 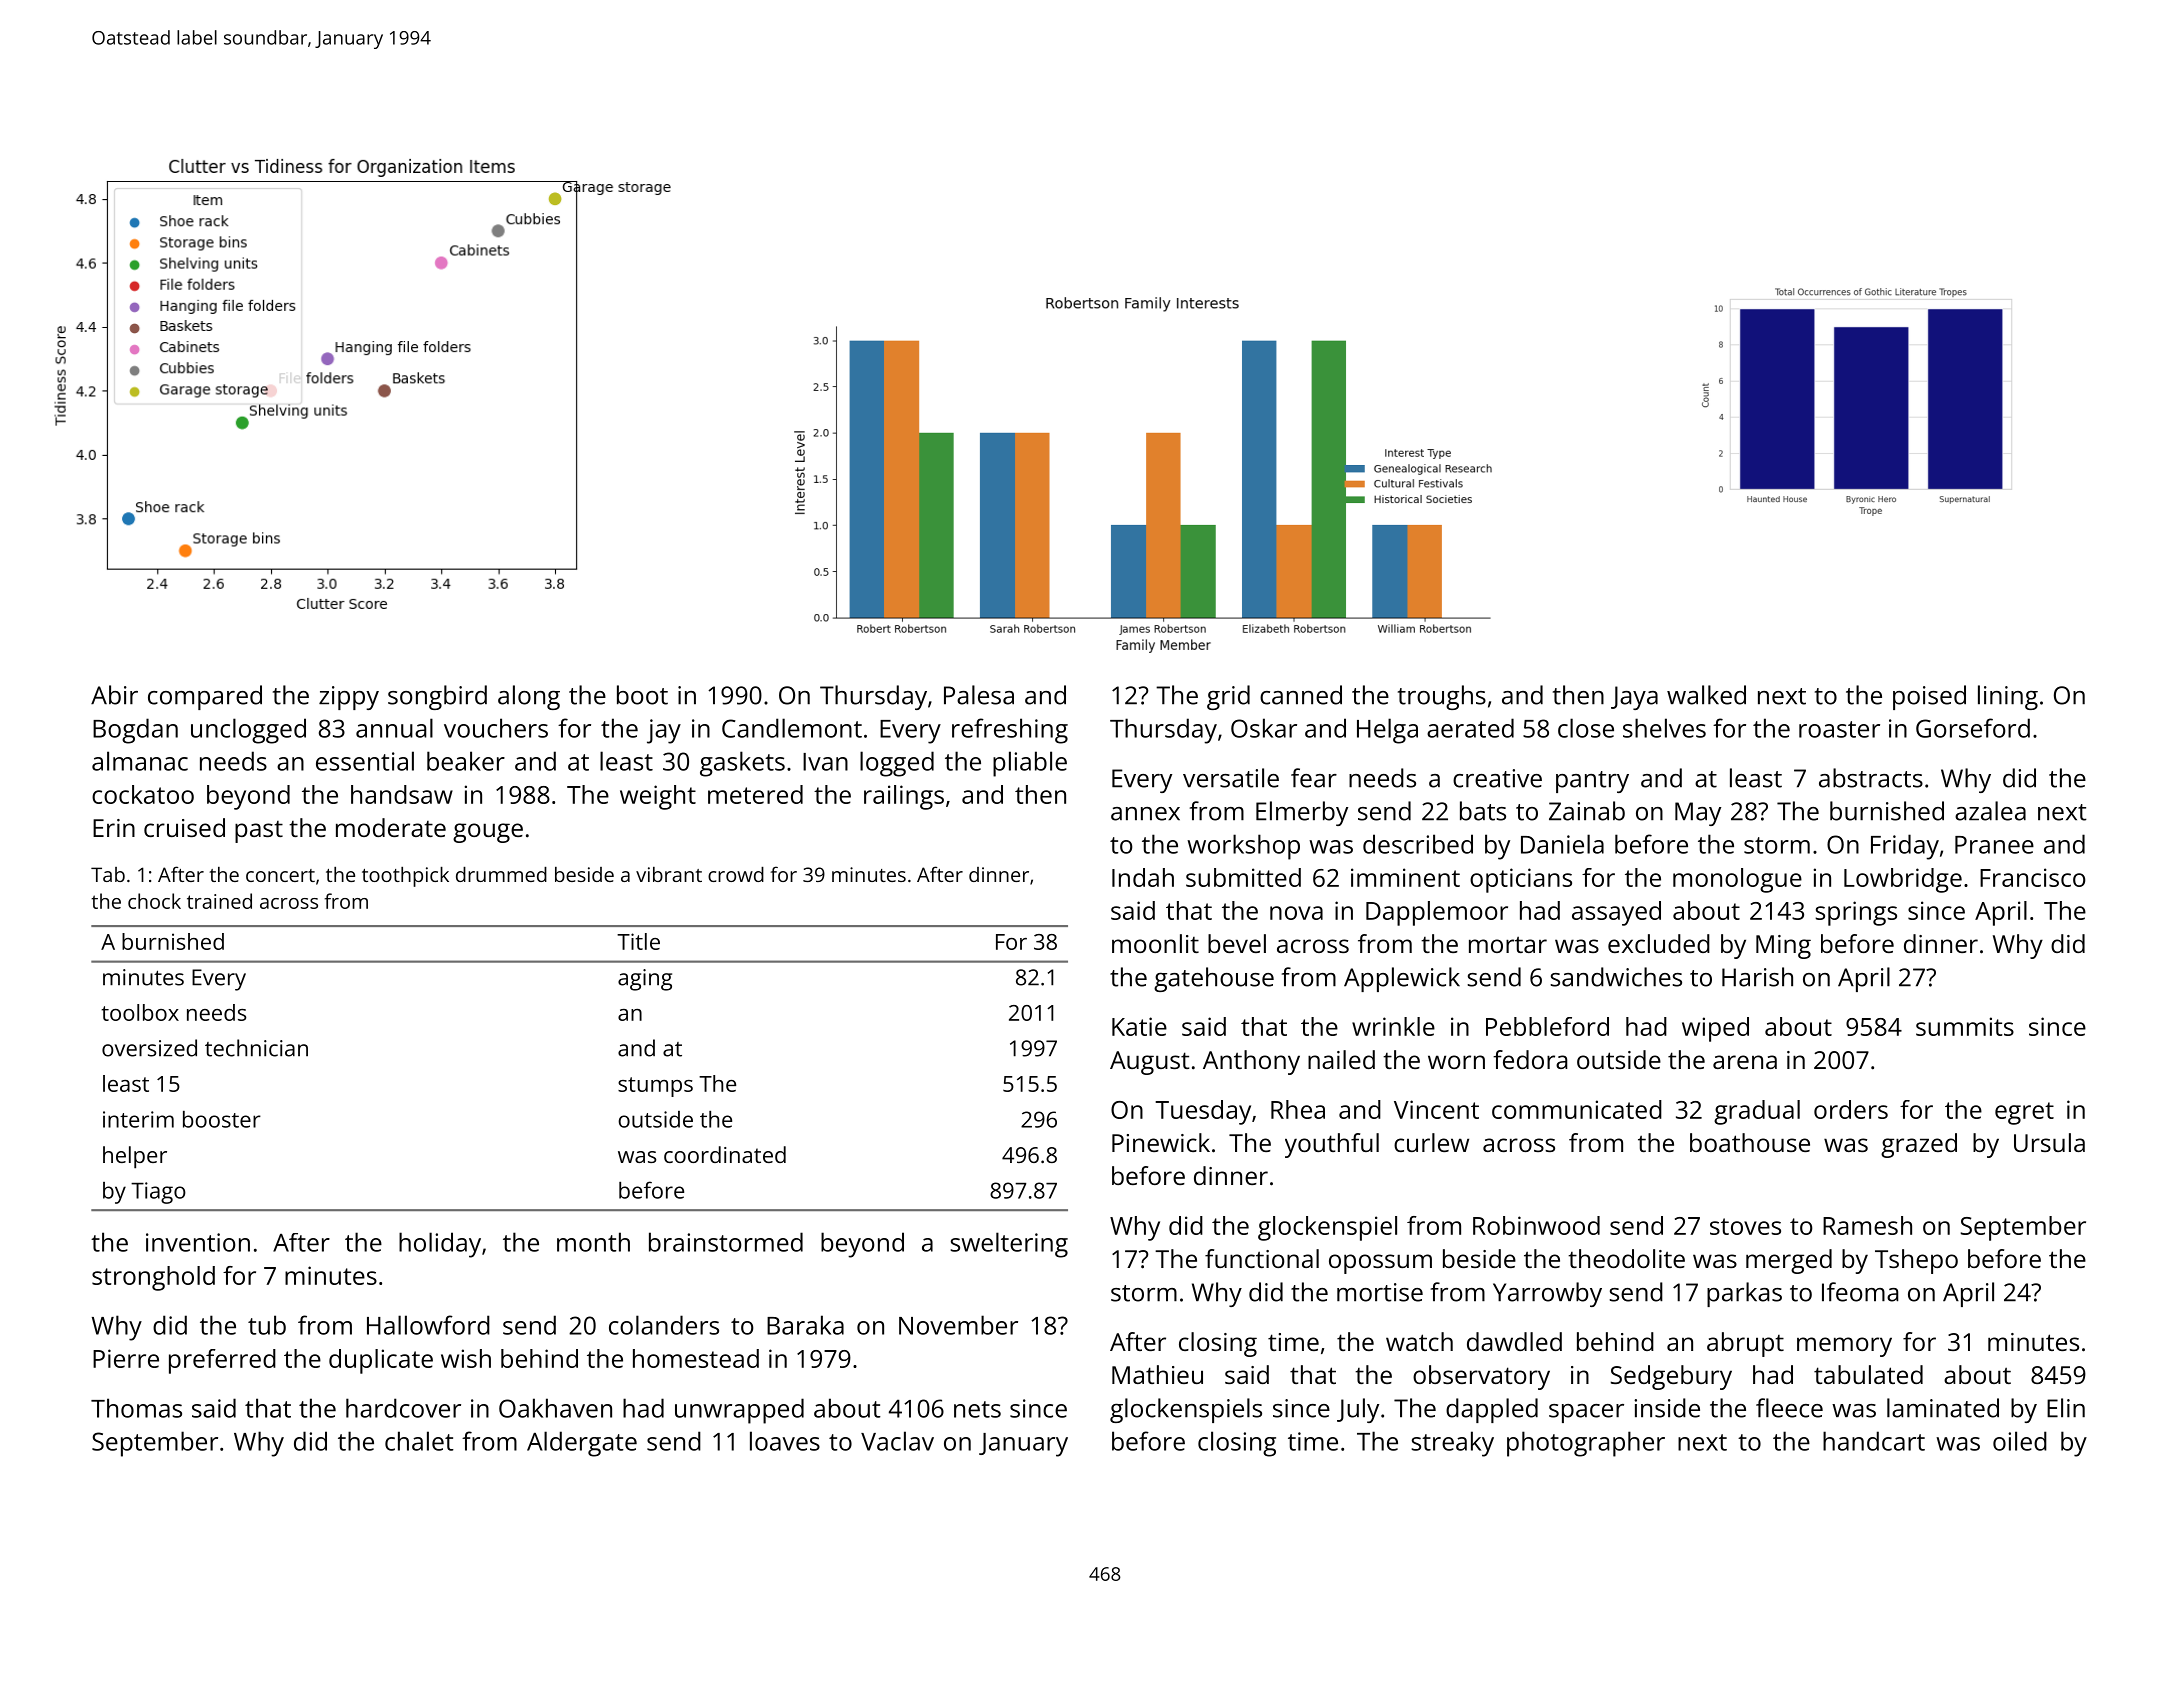 I want to click on Anthony, so click(x=1251, y=1062).
